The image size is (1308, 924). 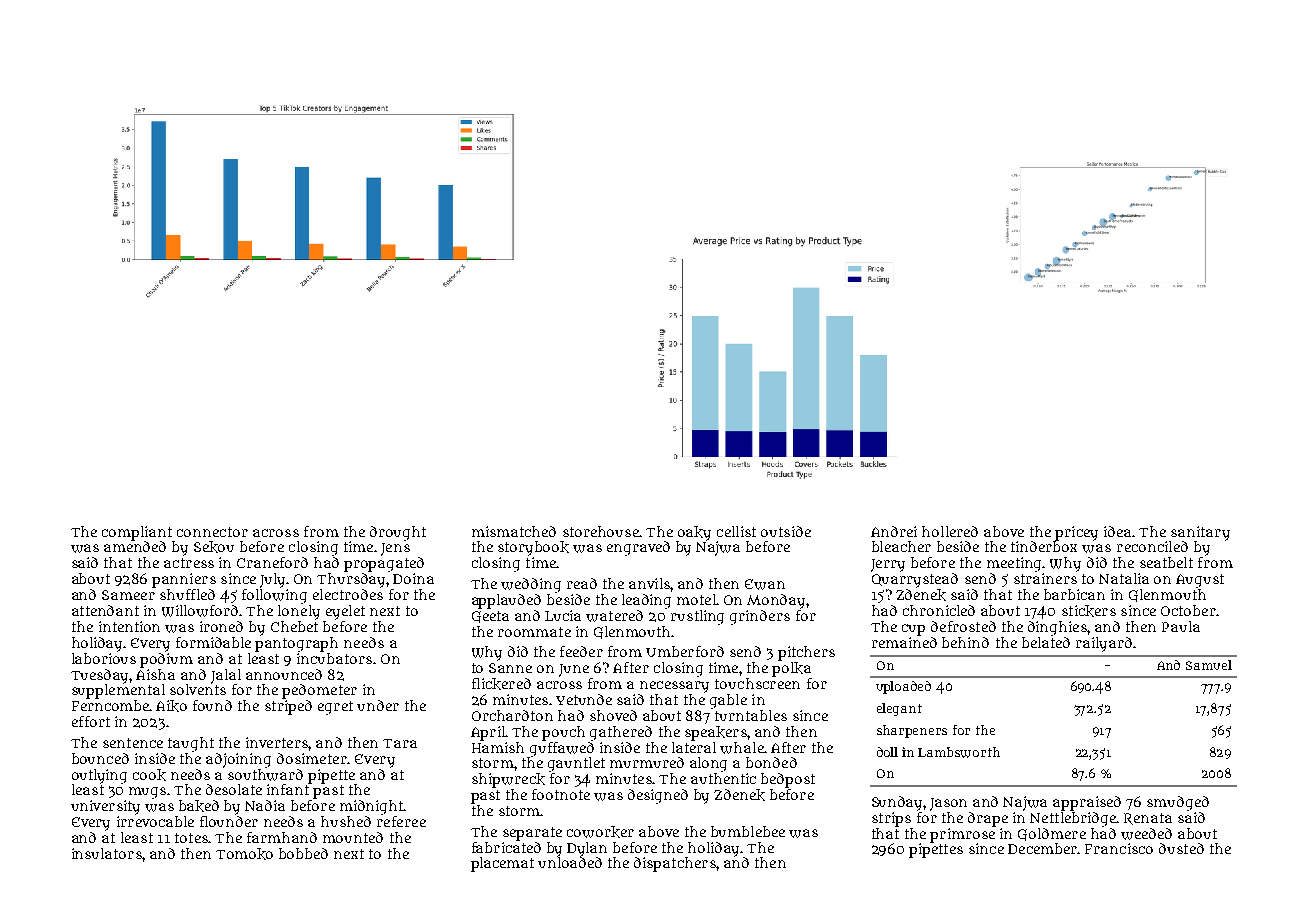 I want to click on Sanne, so click(x=510, y=668).
